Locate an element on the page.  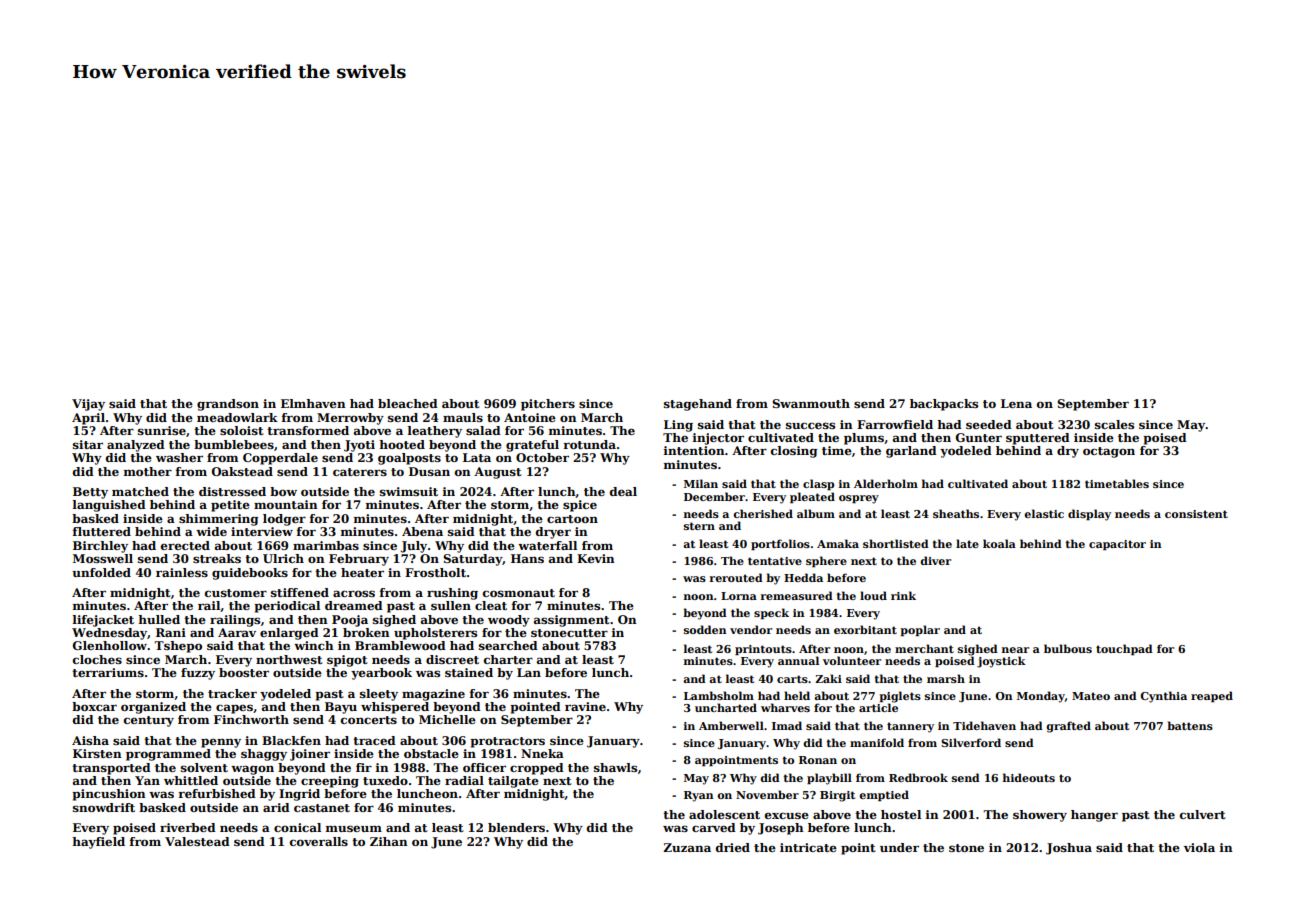
dryer is located at coordinates (553, 533).
